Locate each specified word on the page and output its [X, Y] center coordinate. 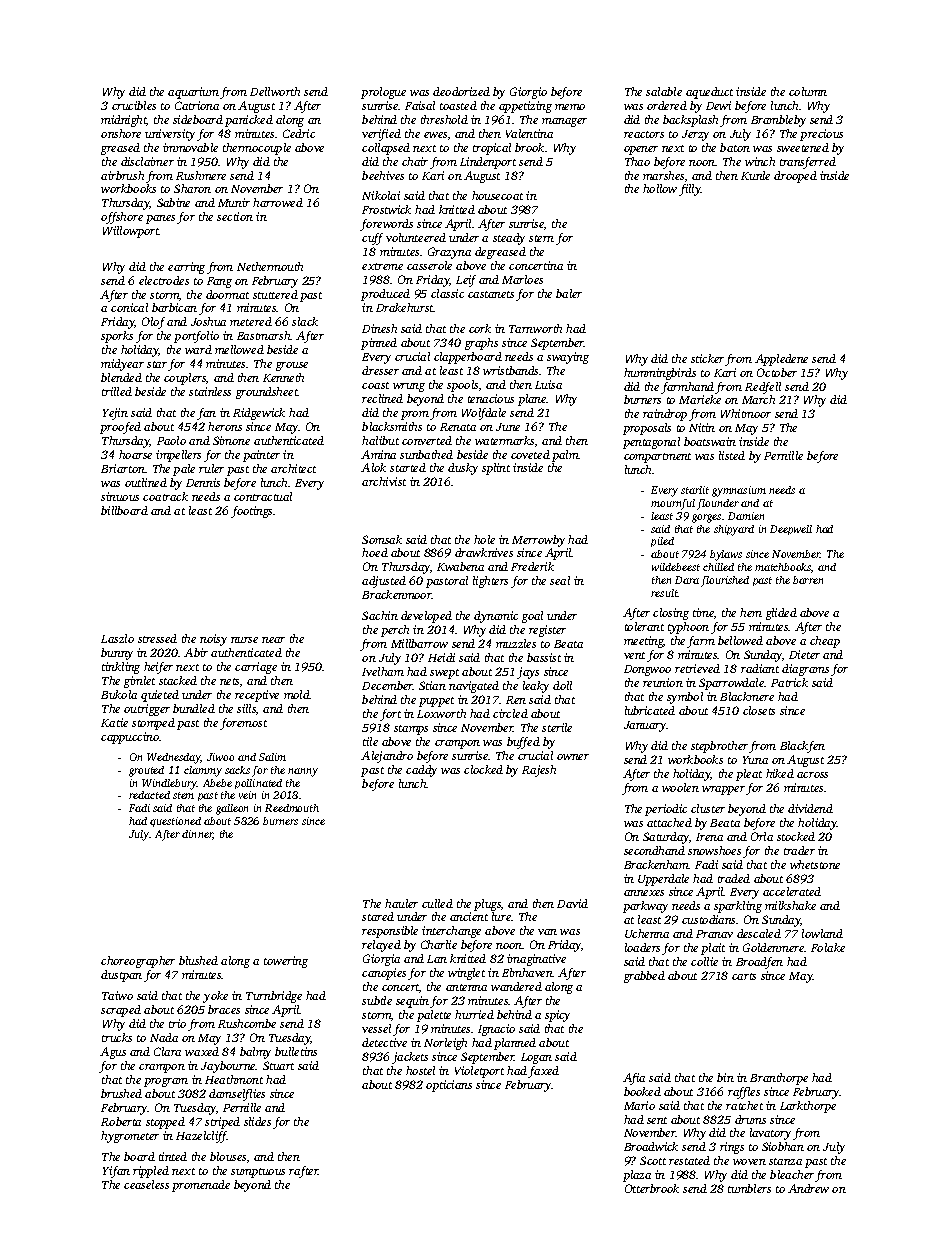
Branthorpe [779, 1079]
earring [186, 268]
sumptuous [258, 1173]
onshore [121, 133]
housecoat [497, 195]
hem [751, 612]
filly [690, 190]
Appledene [781, 360]
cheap [825, 642]
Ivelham [383, 671]
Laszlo [117, 638]
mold [297, 694]
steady [509, 239]
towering [286, 962]
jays [528, 673]
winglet [466, 974]
